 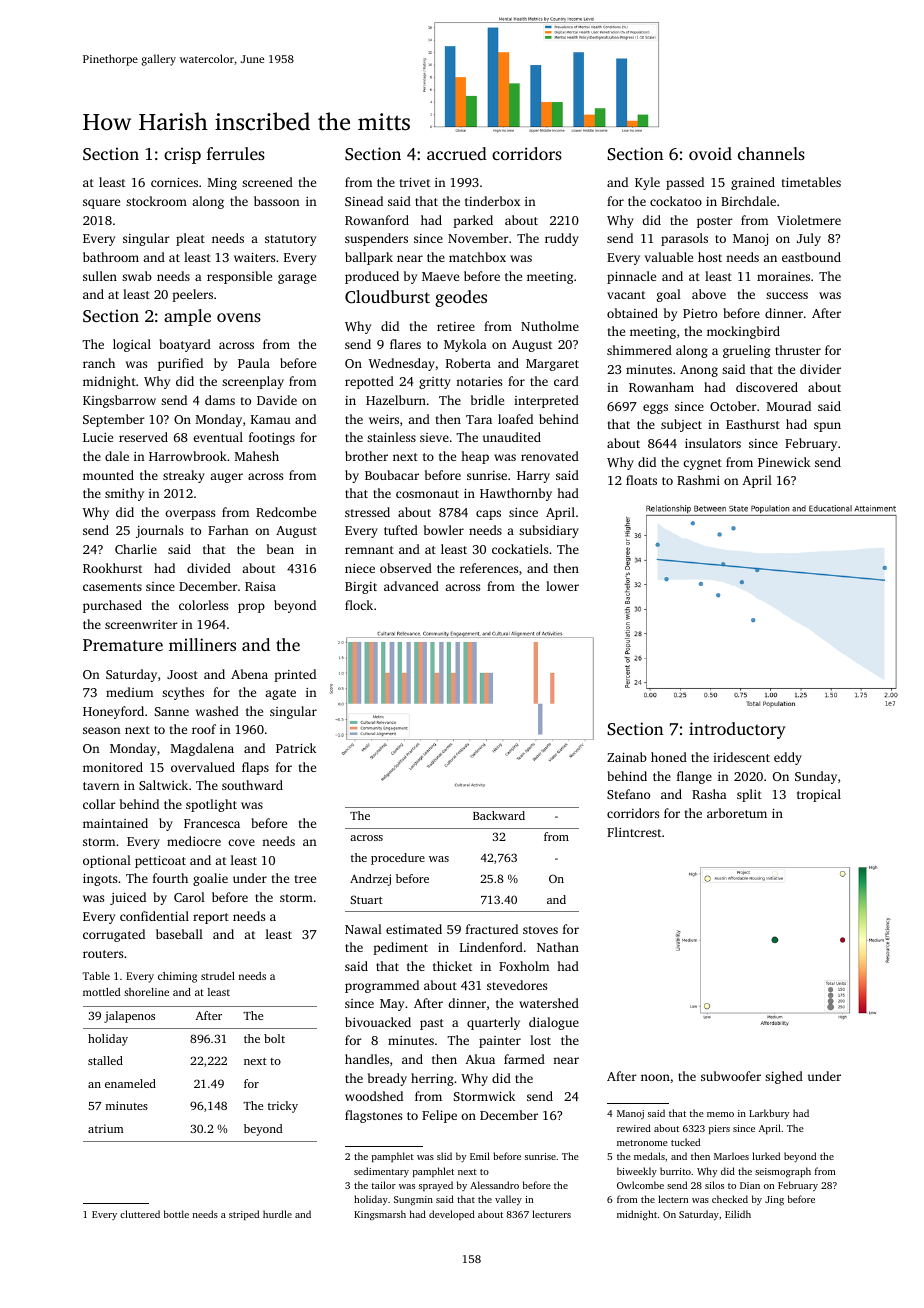 What do you see at coordinates (129, 1017) in the screenshot?
I see `jalapenos` at bounding box center [129, 1017].
